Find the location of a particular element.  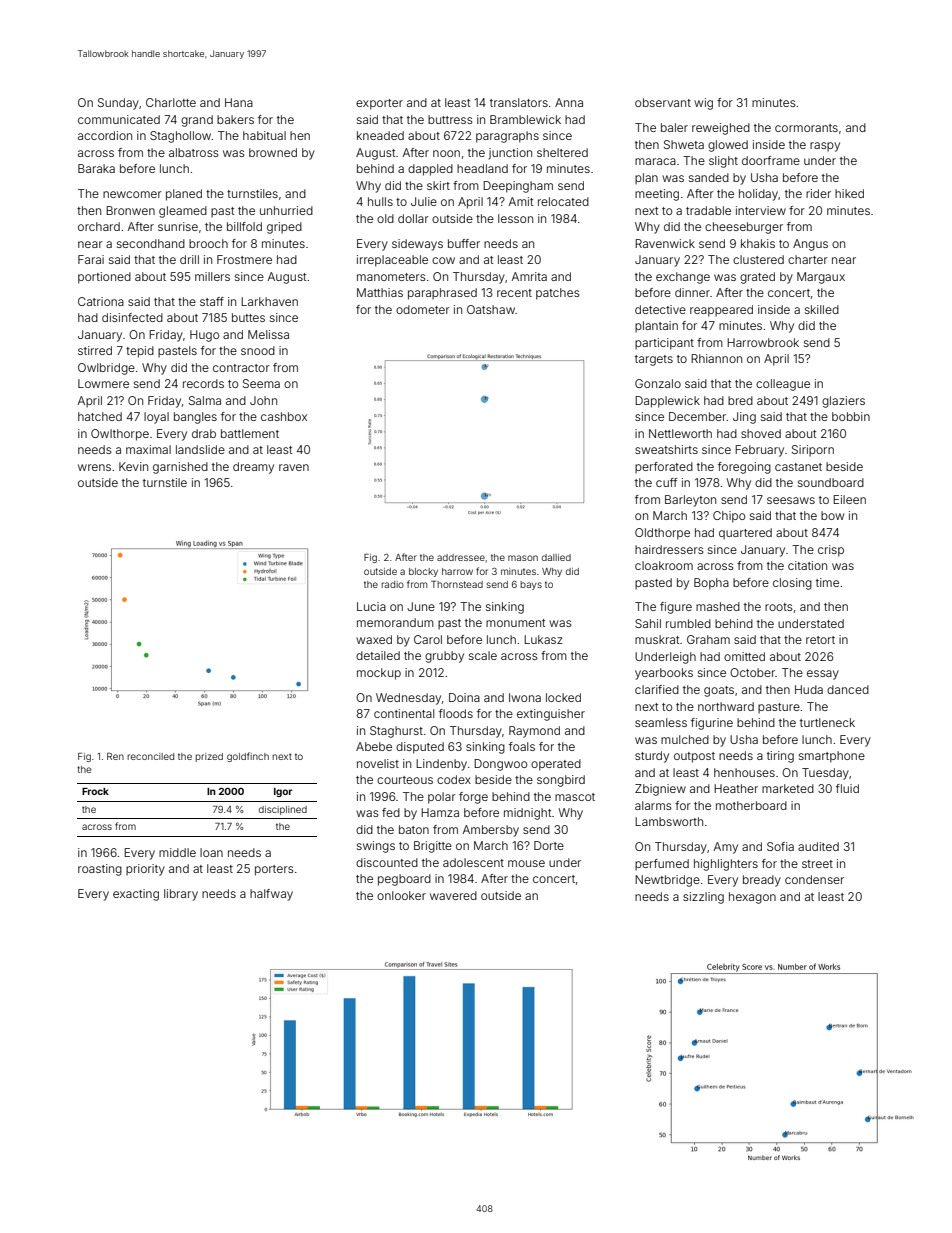

dollar is located at coordinates (413, 218).
